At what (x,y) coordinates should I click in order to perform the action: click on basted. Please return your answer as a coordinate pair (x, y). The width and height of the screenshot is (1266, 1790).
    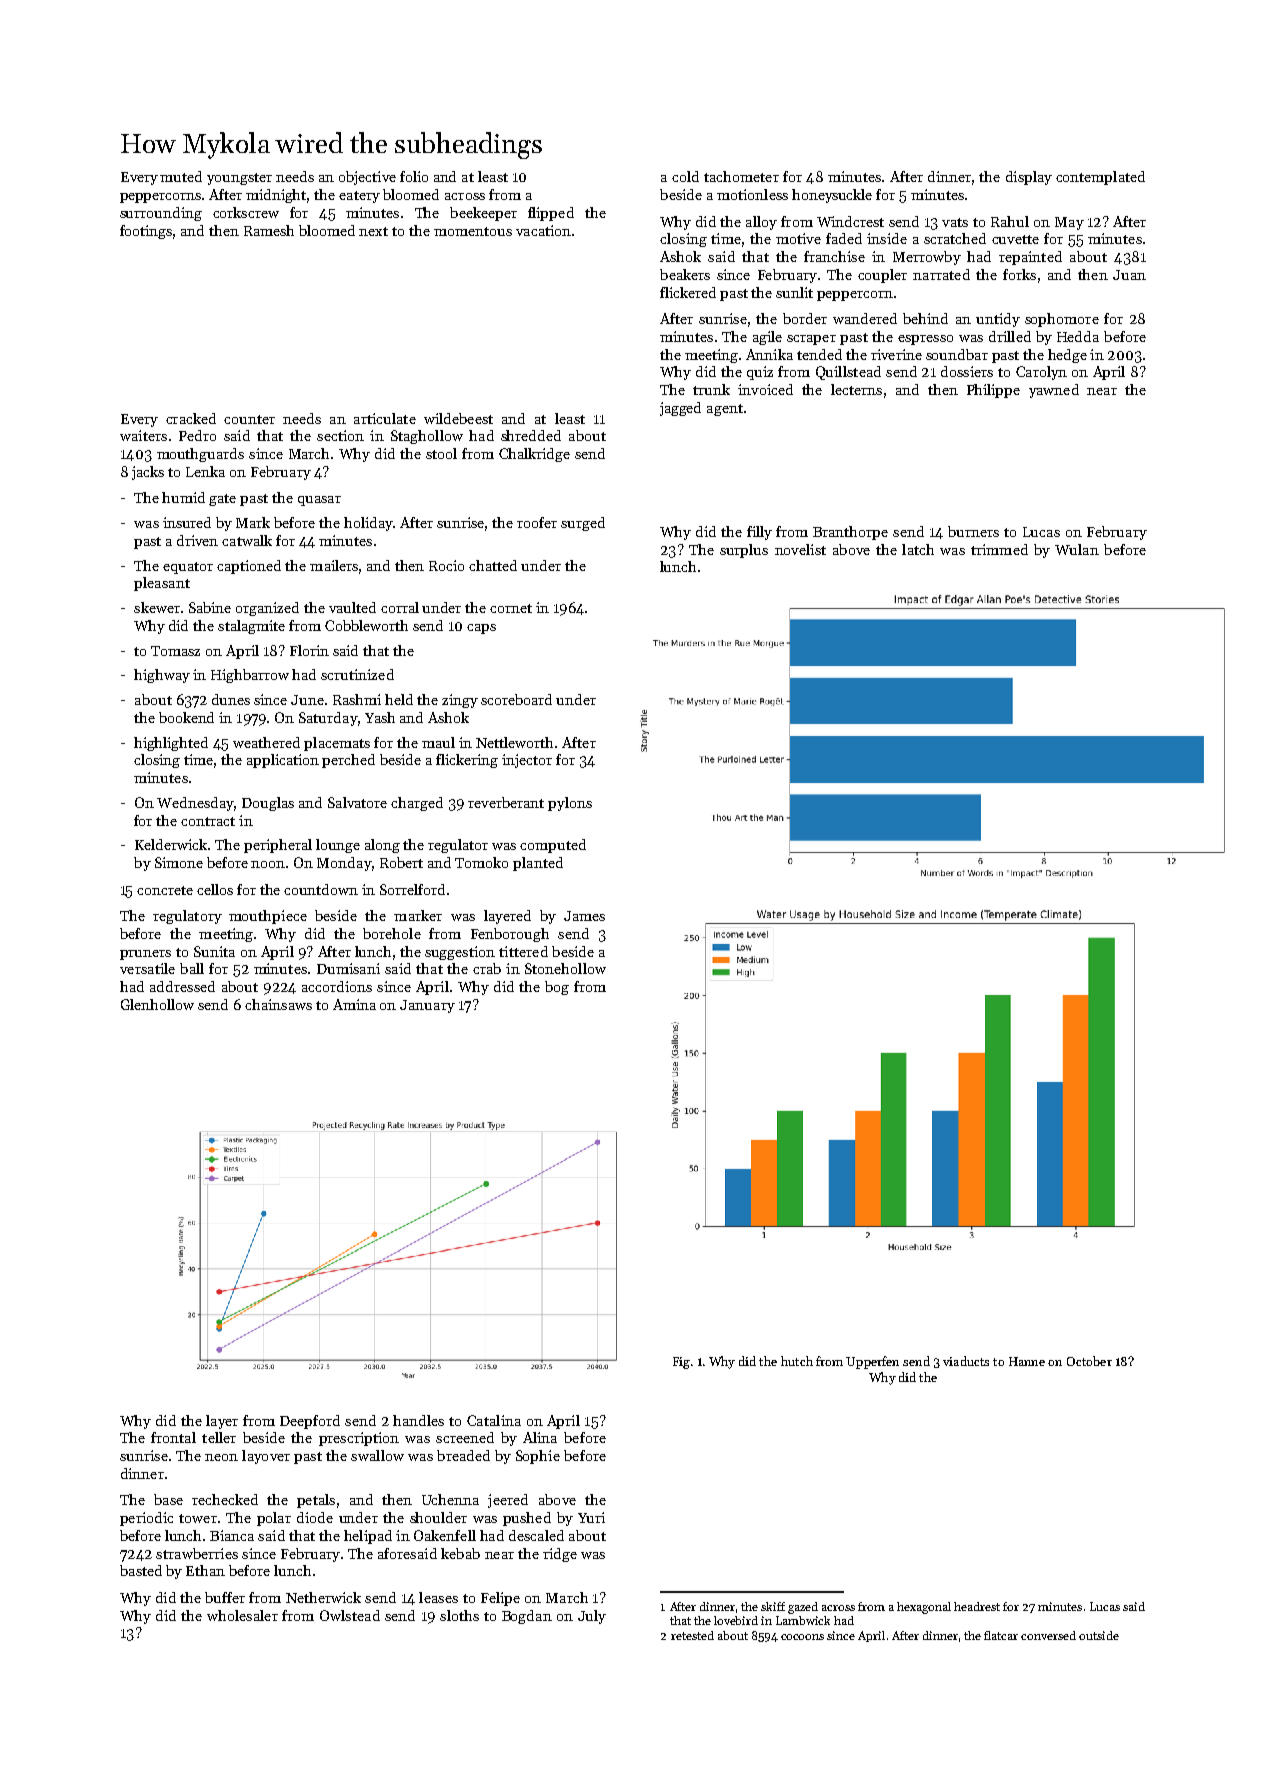
    Looking at the image, I should click on (141, 1570).
